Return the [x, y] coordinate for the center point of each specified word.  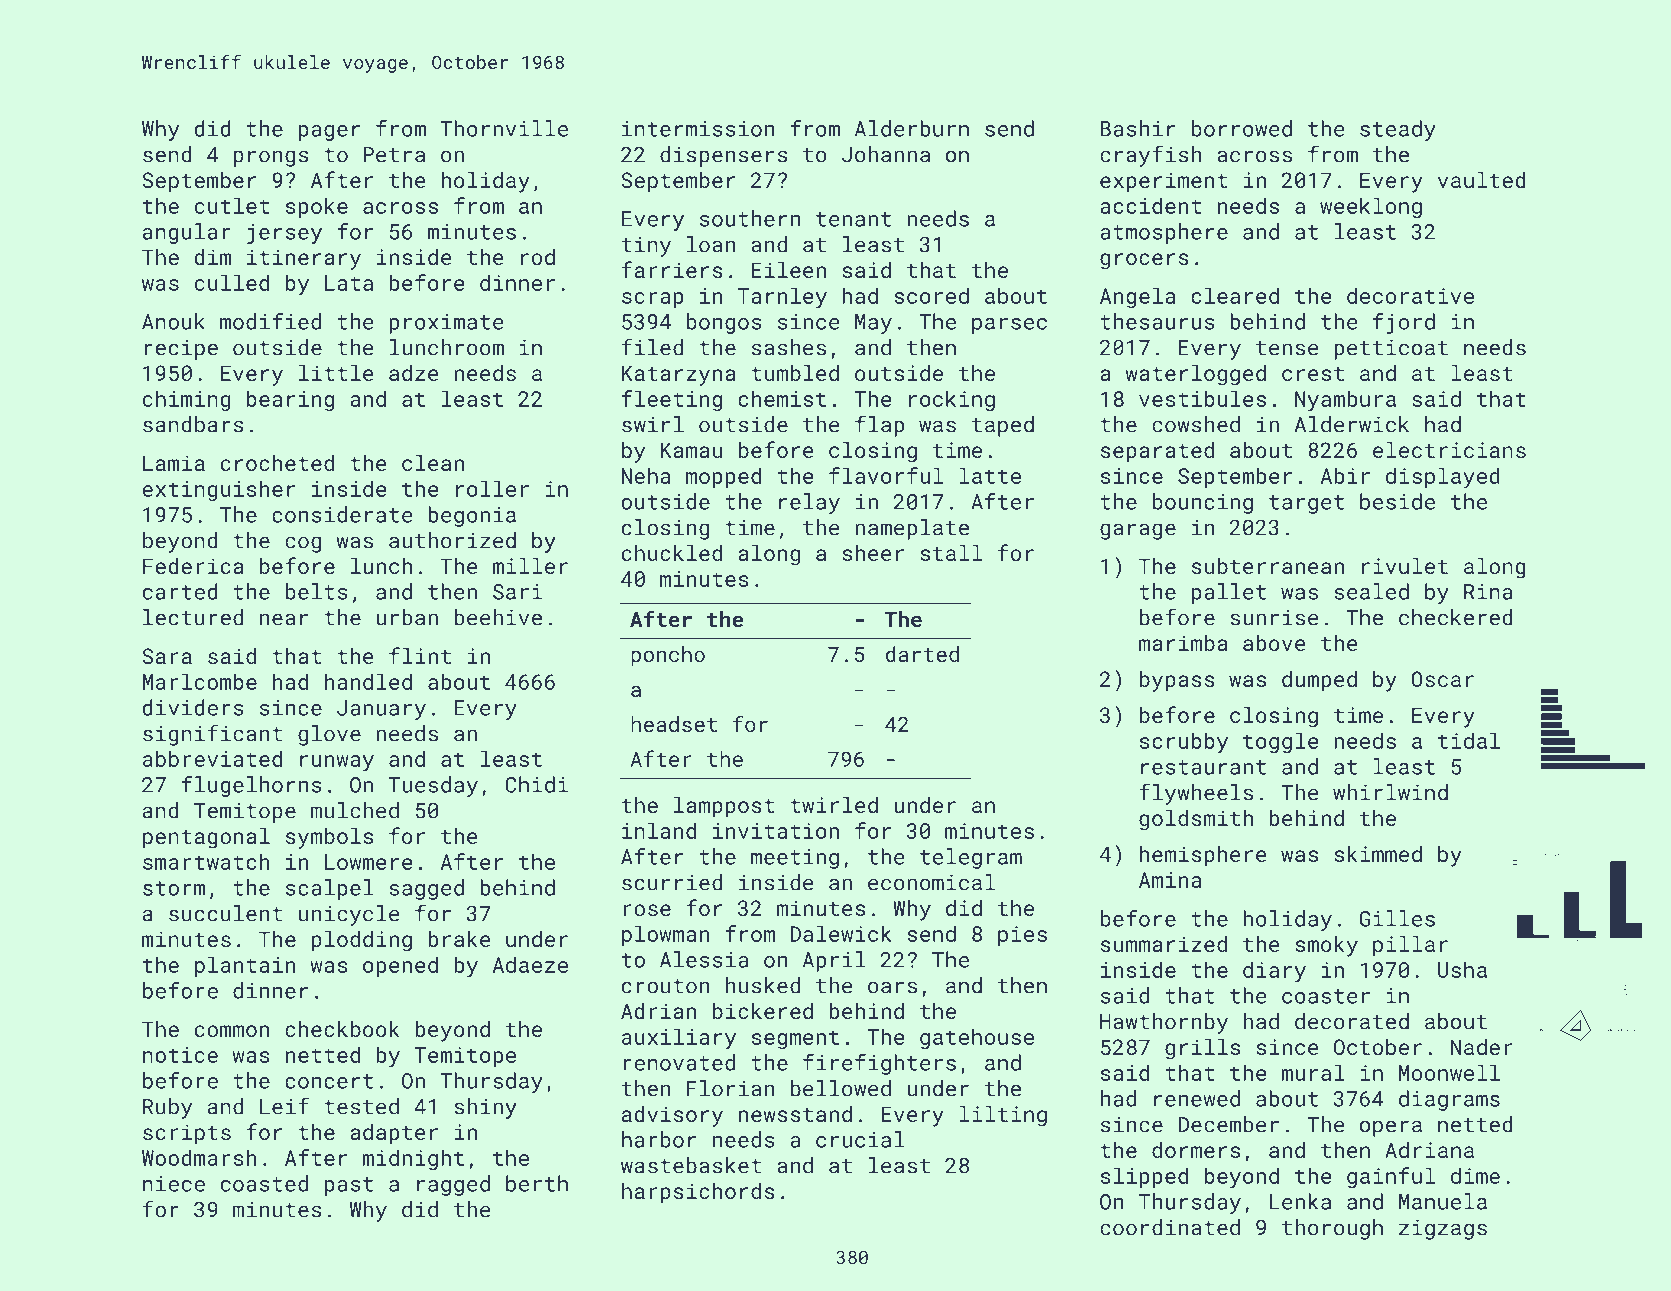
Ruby [167, 1108]
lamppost [724, 807]
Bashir [1138, 128]
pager [329, 133]
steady [1398, 130]
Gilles [1397, 918]
